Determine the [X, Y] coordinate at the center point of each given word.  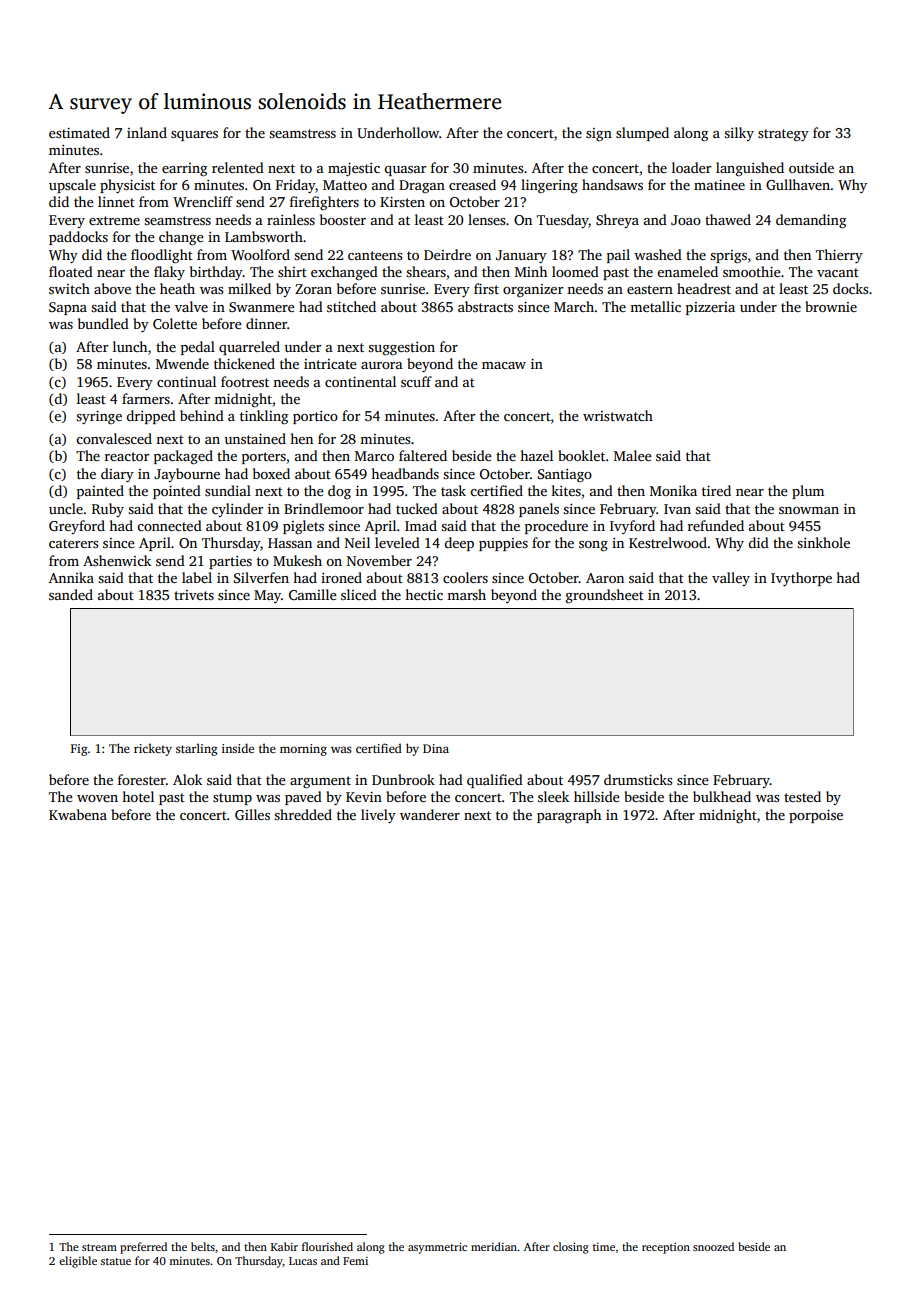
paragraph [569, 816]
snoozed [713, 1246]
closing [571, 1248]
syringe [99, 417]
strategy [783, 135]
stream [99, 1247]
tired [716, 490]
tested [802, 796]
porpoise [816, 816]
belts [203, 1246]
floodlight [162, 256]
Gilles [252, 814]
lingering [549, 186]
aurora [382, 365]
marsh [466, 594]
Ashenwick [117, 560]
